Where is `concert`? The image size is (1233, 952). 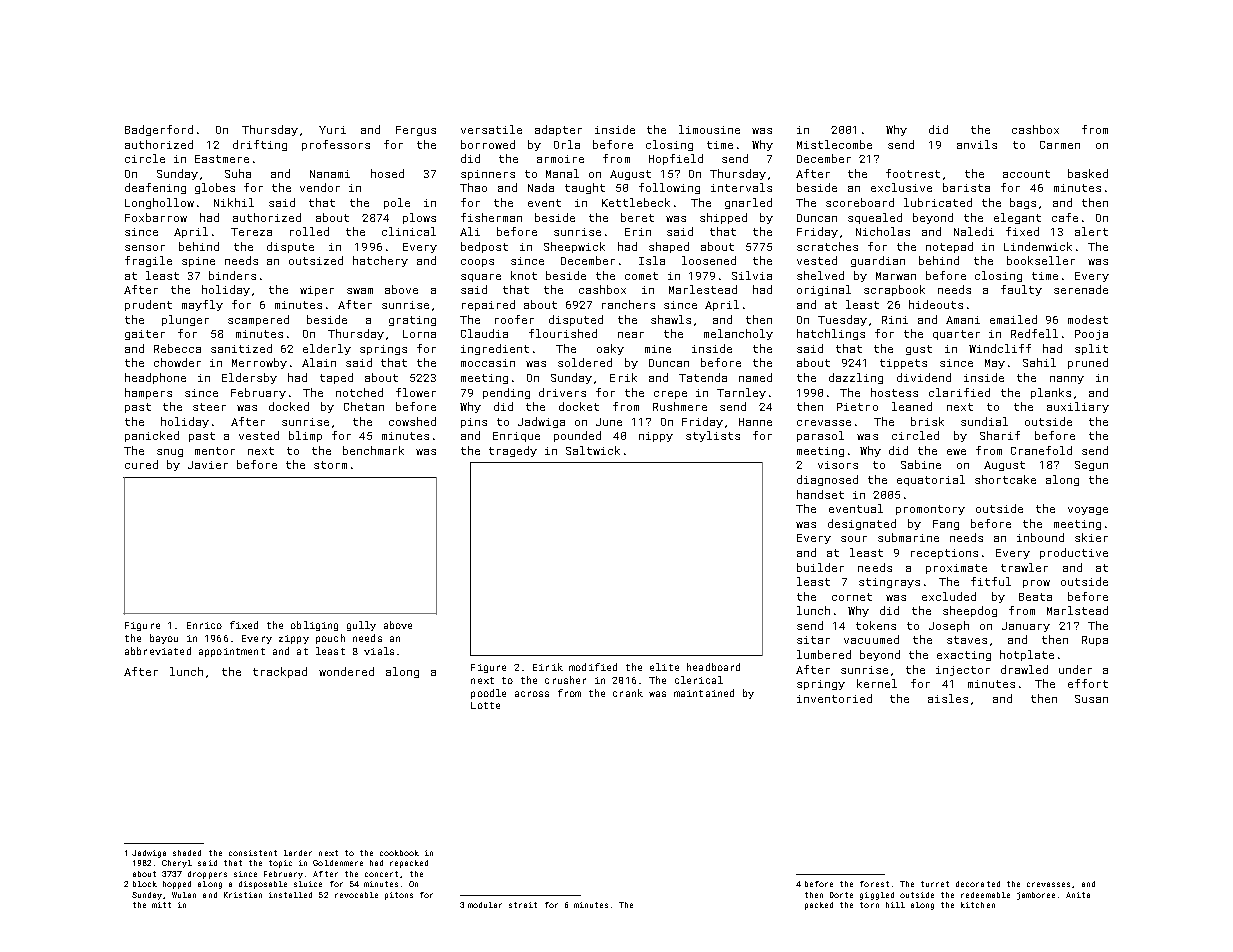 concert is located at coordinates (381, 874).
